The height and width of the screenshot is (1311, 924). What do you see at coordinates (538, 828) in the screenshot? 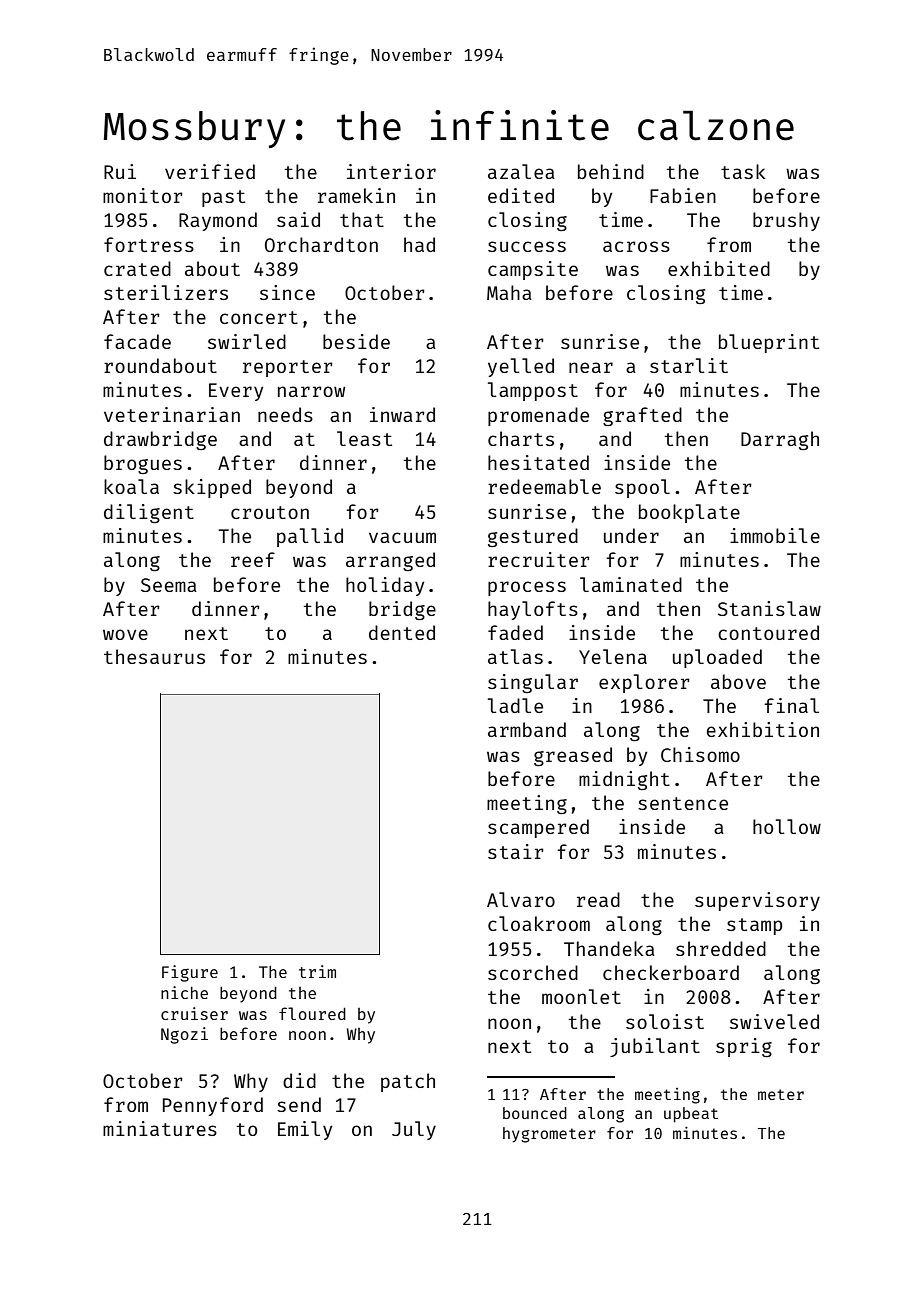
I see `scampered` at bounding box center [538, 828].
